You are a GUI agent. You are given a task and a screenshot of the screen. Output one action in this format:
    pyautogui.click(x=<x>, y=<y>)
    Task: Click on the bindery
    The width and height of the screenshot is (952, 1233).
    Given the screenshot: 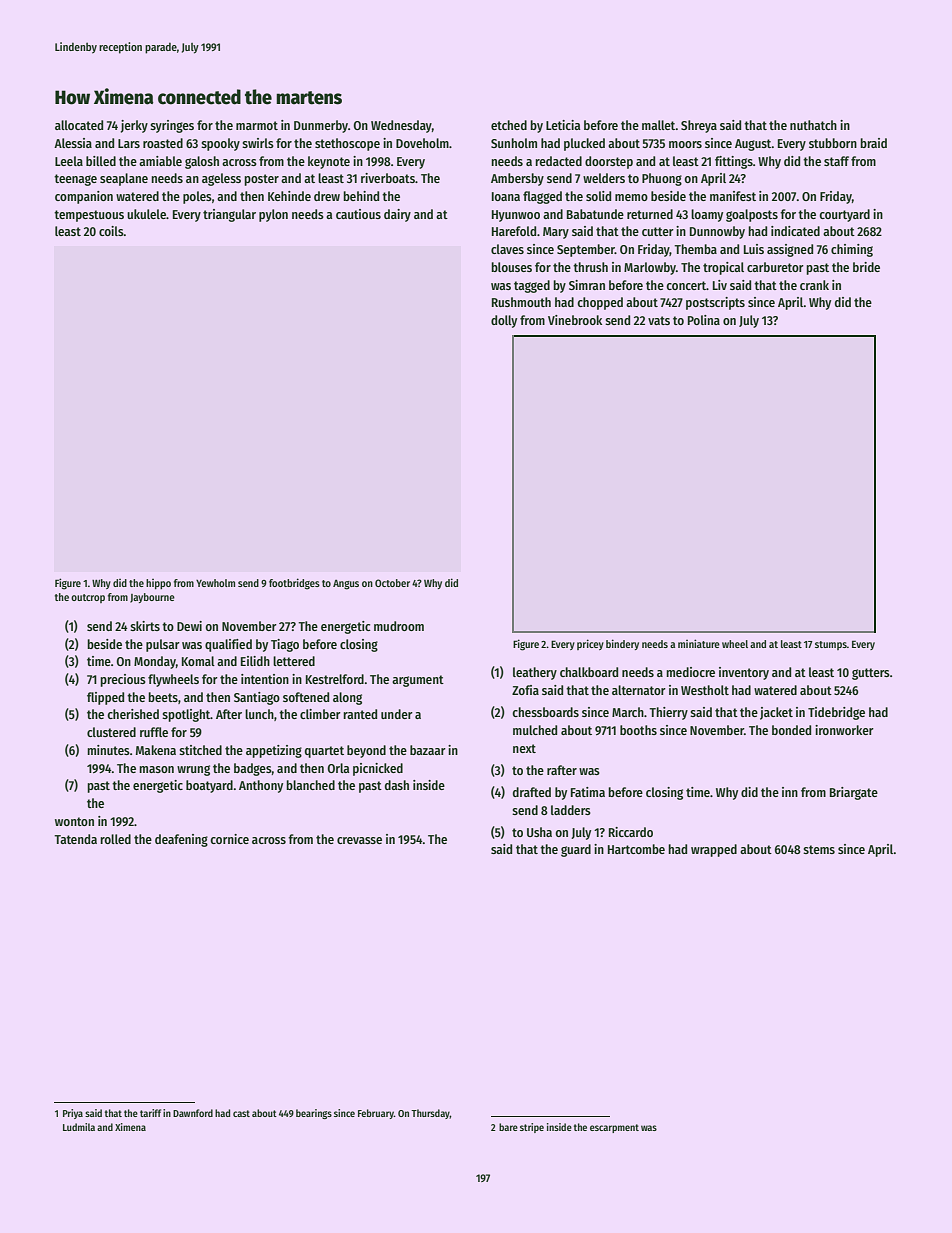 What is the action you would take?
    pyautogui.click(x=622, y=644)
